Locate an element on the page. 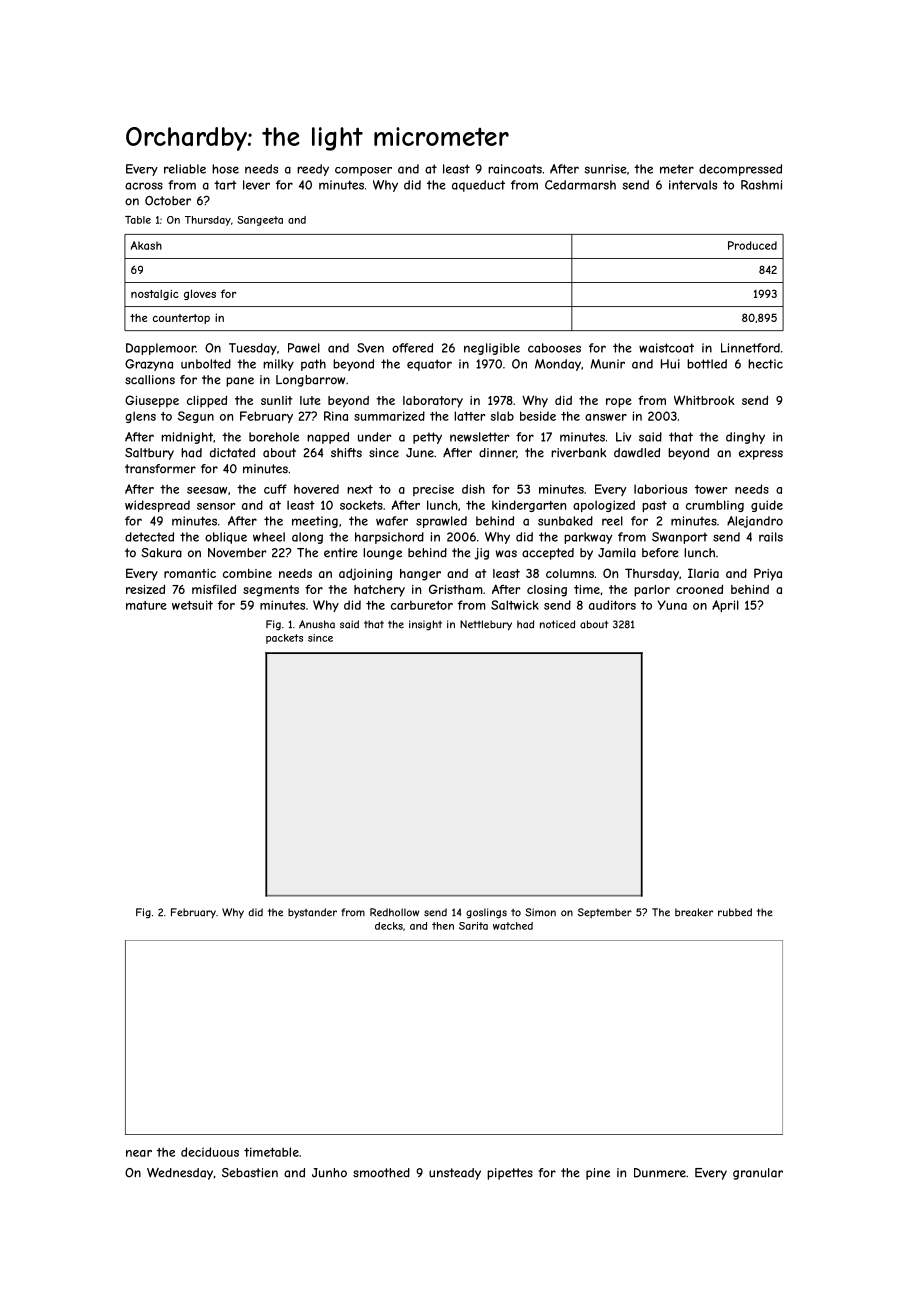 The height and width of the page is (1316, 908). offered is located at coordinates (412, 348).
